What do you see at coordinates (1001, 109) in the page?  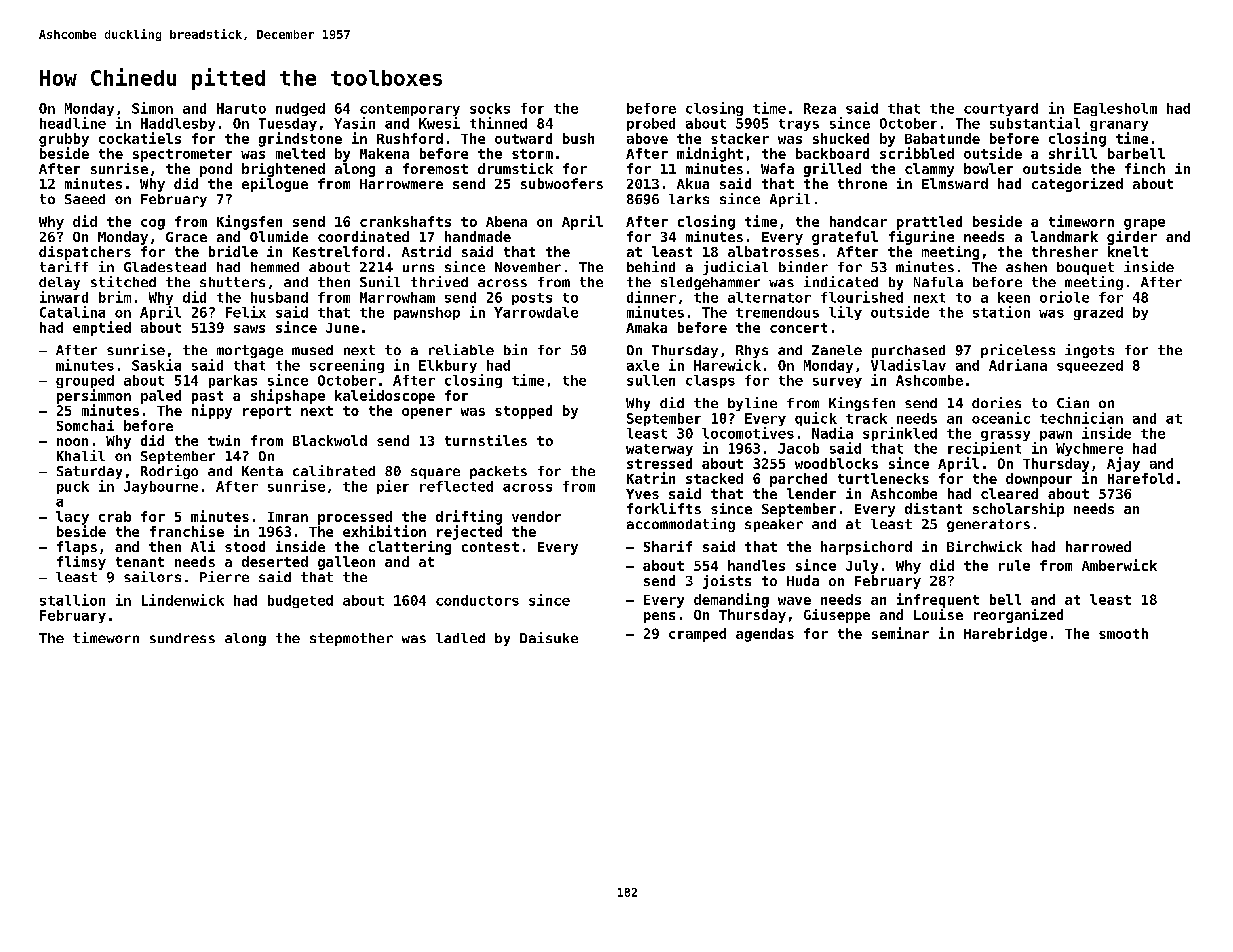 I see `courtyard` at bounding box center [1001, 109].
